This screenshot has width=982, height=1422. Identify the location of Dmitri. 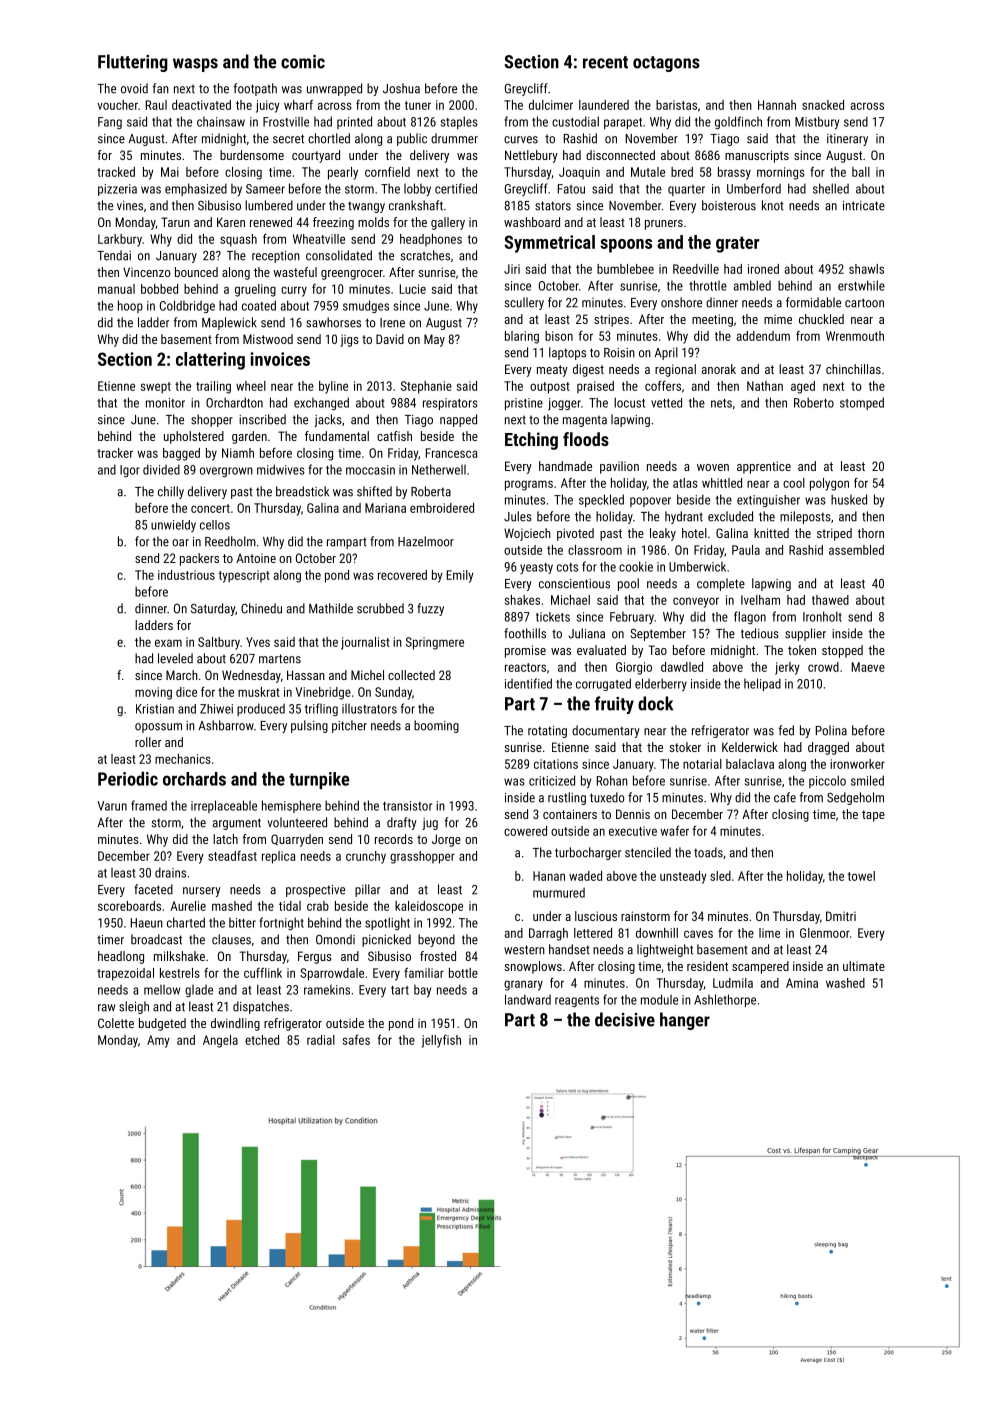
(841, 916).
